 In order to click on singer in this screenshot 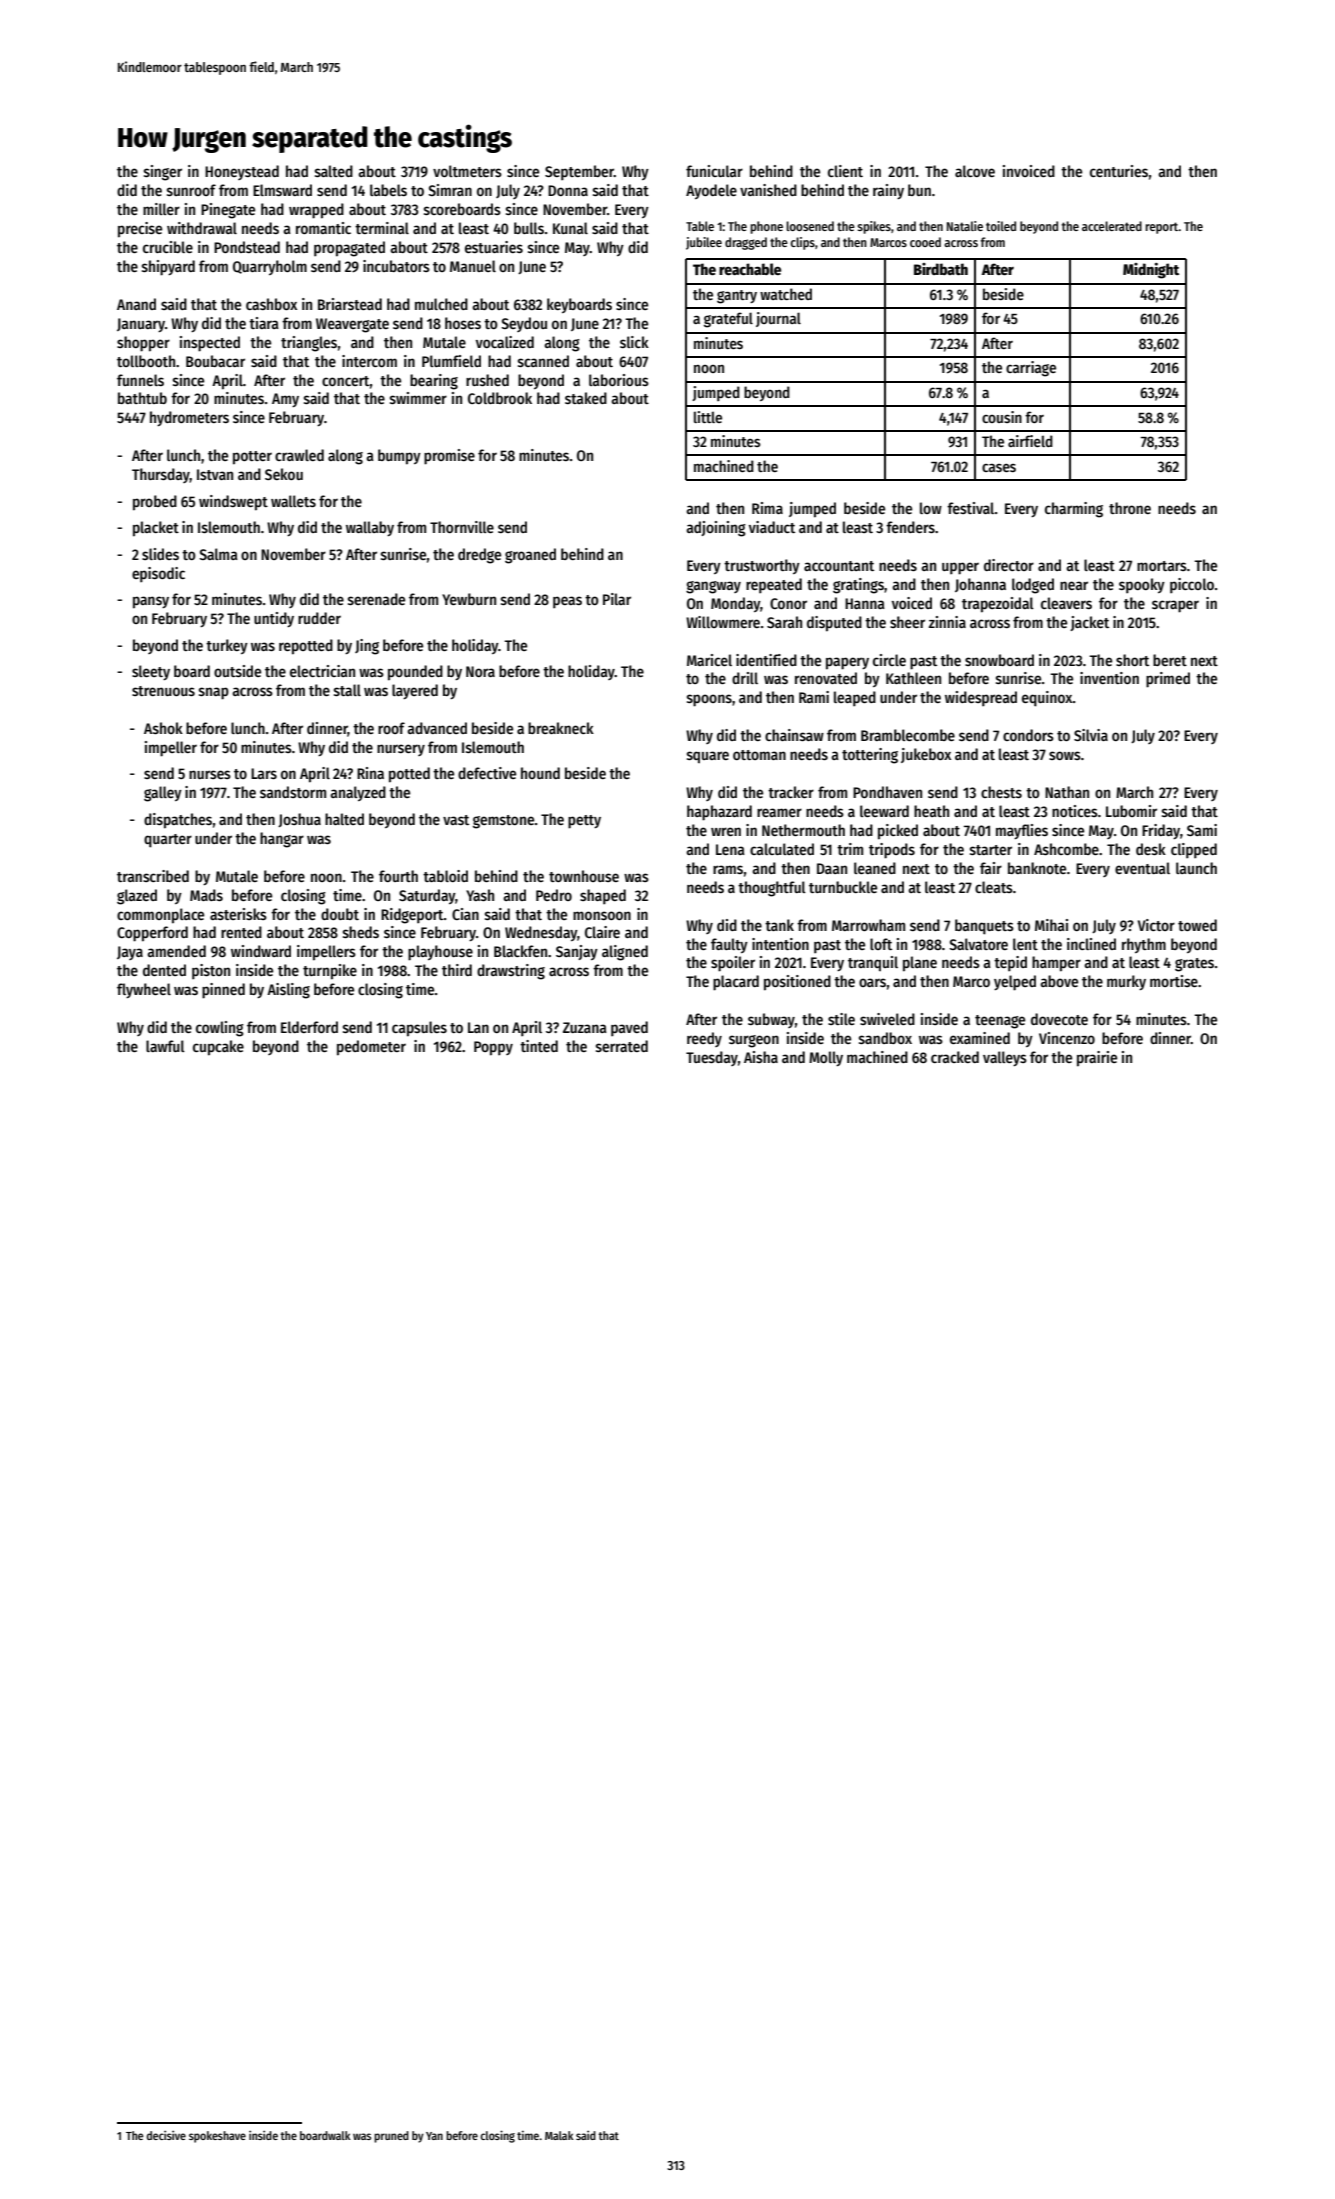, I will do `click(163, 173)`.
